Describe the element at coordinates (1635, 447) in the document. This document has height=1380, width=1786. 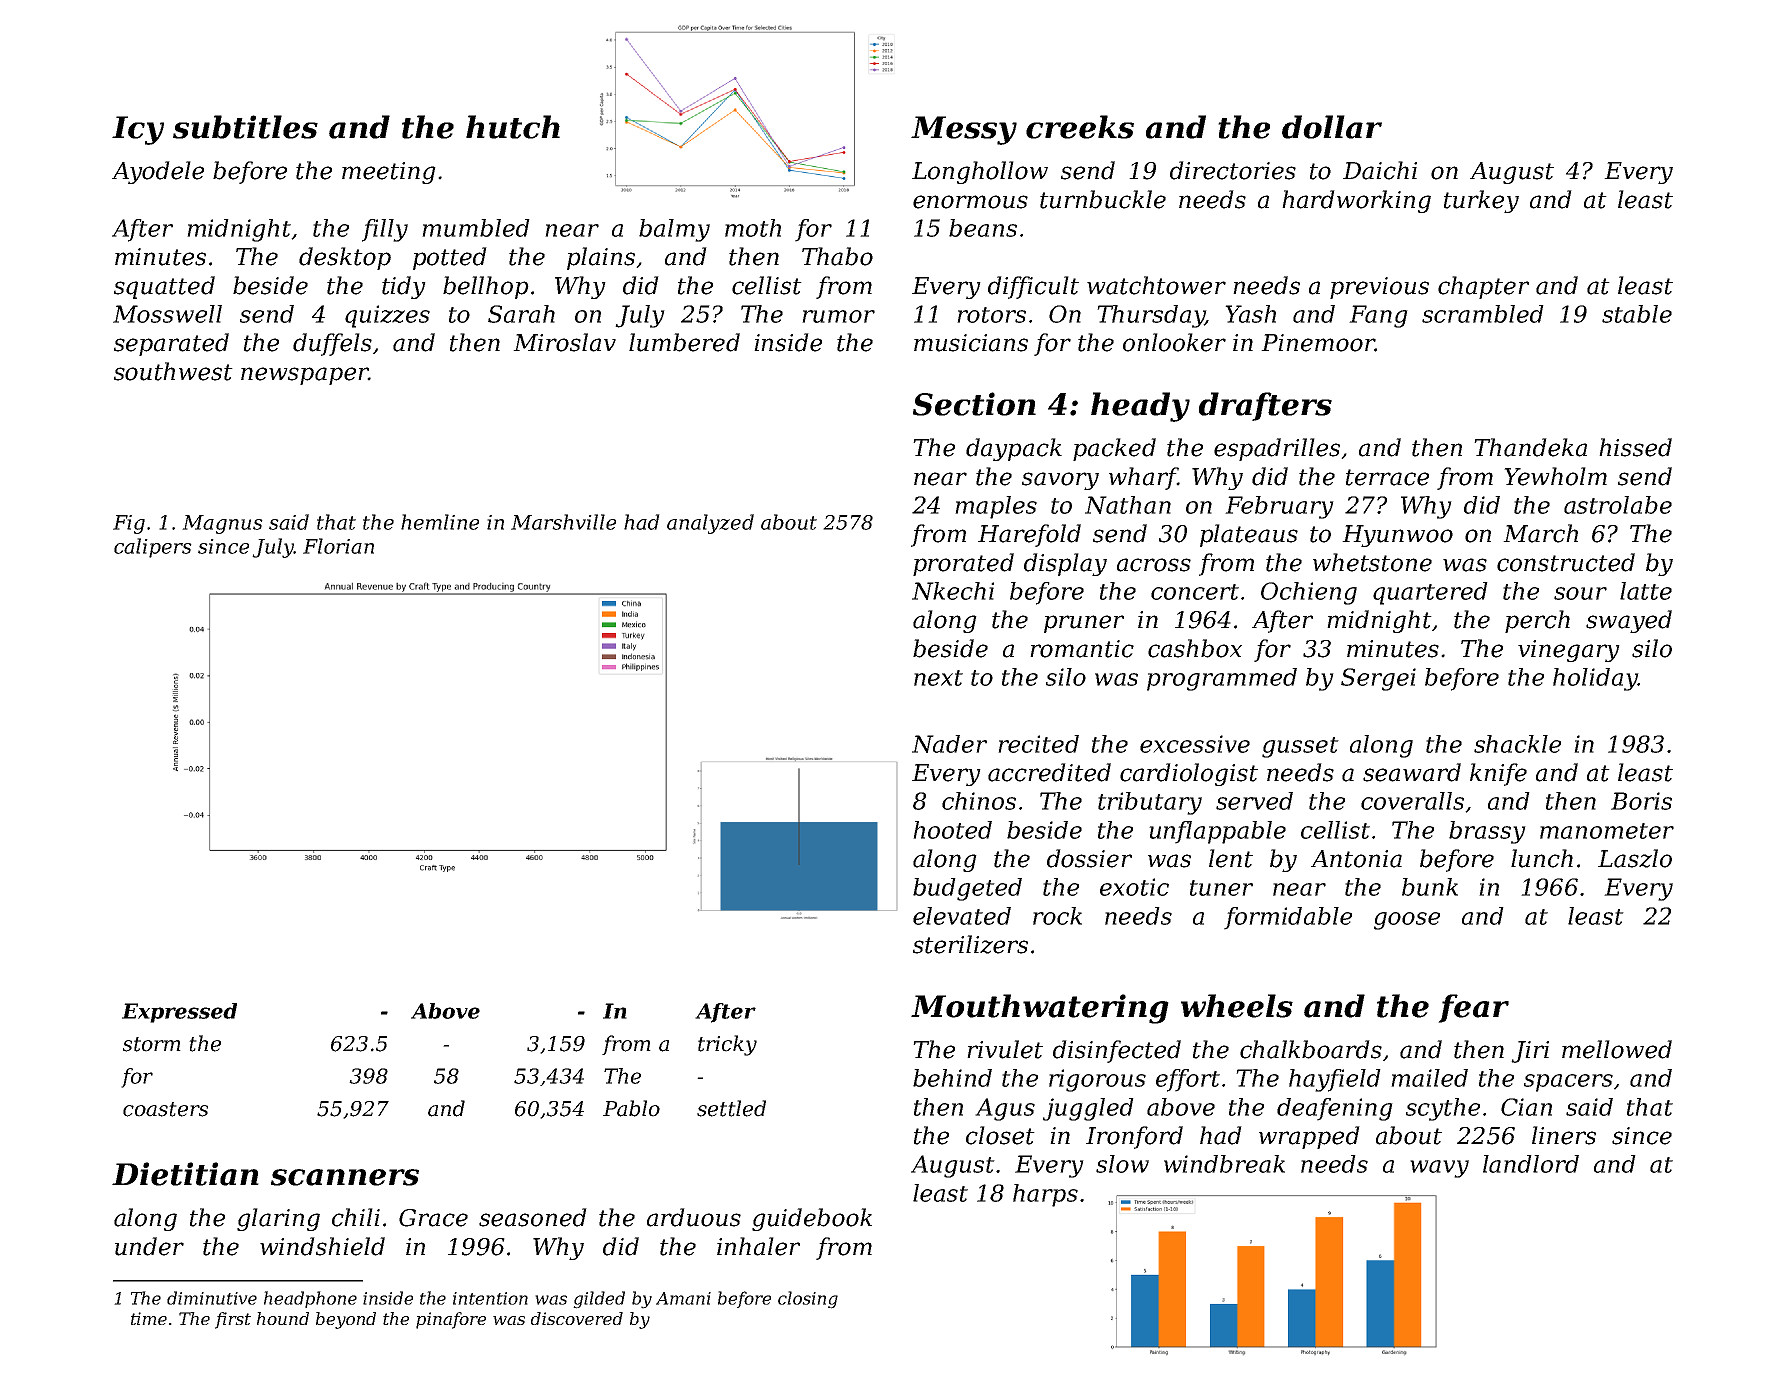
I see `hissed` at that location.
